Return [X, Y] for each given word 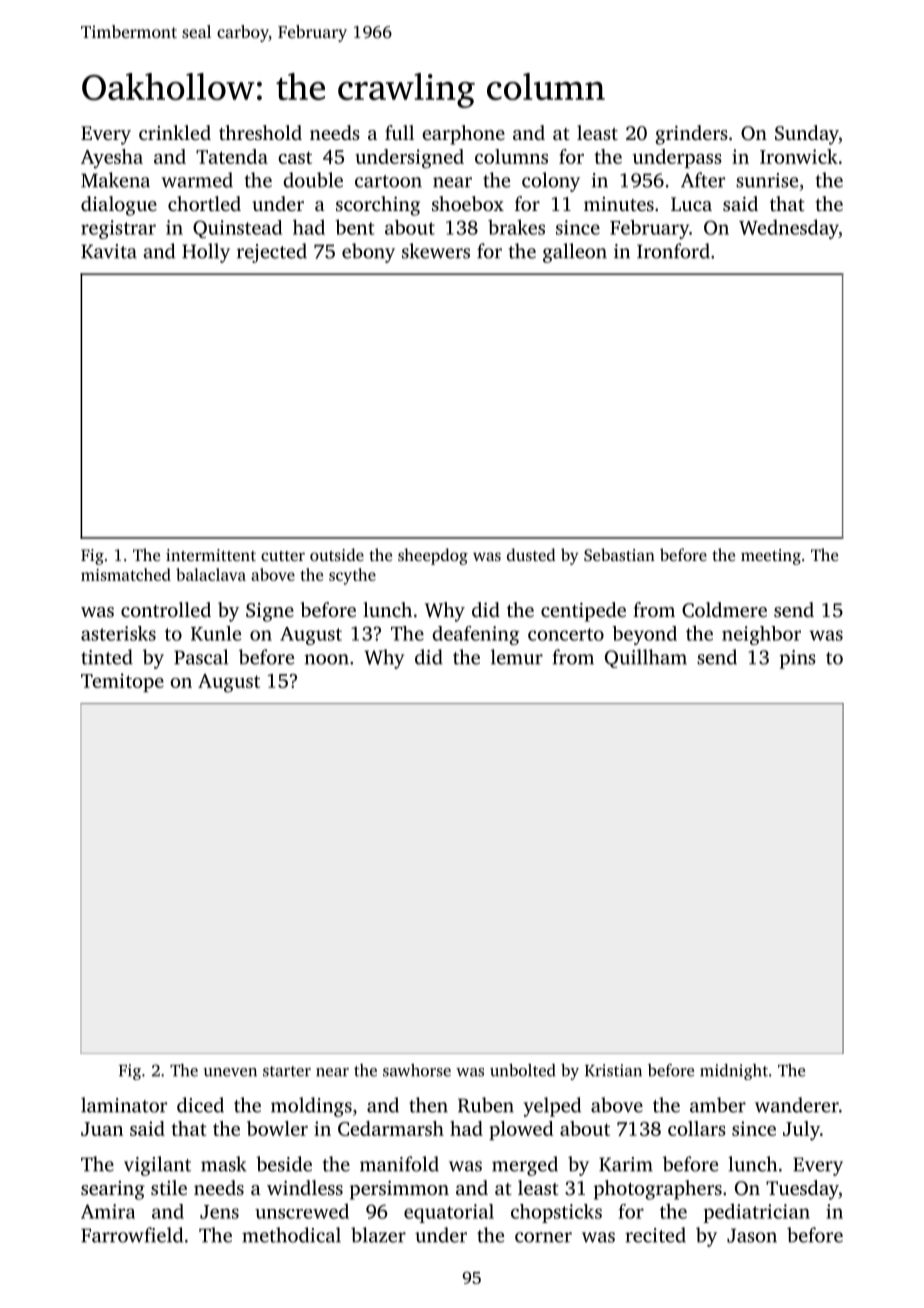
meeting [771, 557]
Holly [206, 253]
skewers [436, 251]
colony [551, 182]
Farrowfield [132, 1235]
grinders [691, 135]
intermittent [211, 555]
